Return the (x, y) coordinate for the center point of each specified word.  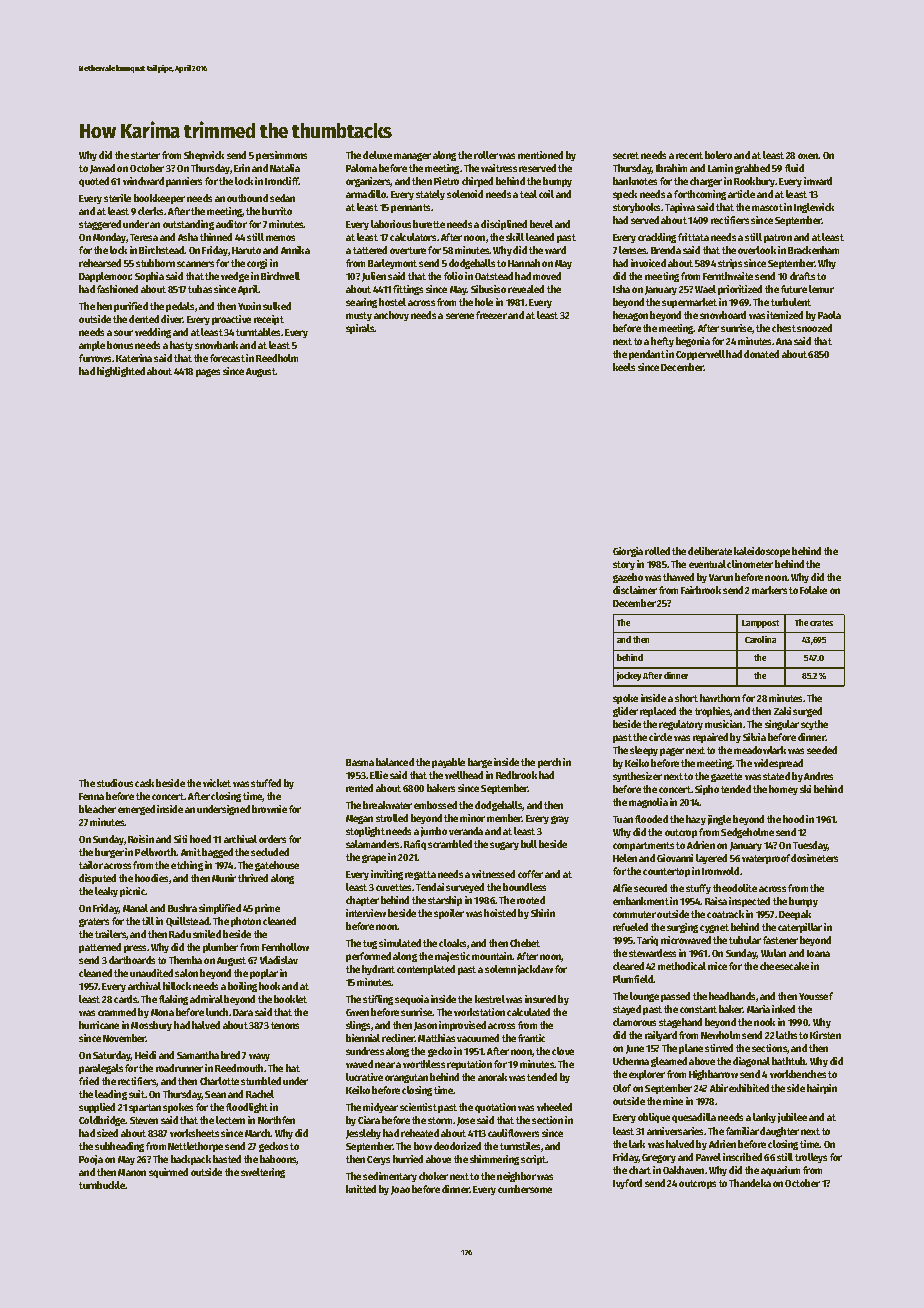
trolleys (811, 1158)
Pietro (446, 181)
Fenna (91, 796)
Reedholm (277, 358)
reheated (420, 1133)
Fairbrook (701, 590)
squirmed (168, 1173)
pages (208, 373)
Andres (818, 776)
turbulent (791, 302)
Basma (360, 762)
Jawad (102, 169)
